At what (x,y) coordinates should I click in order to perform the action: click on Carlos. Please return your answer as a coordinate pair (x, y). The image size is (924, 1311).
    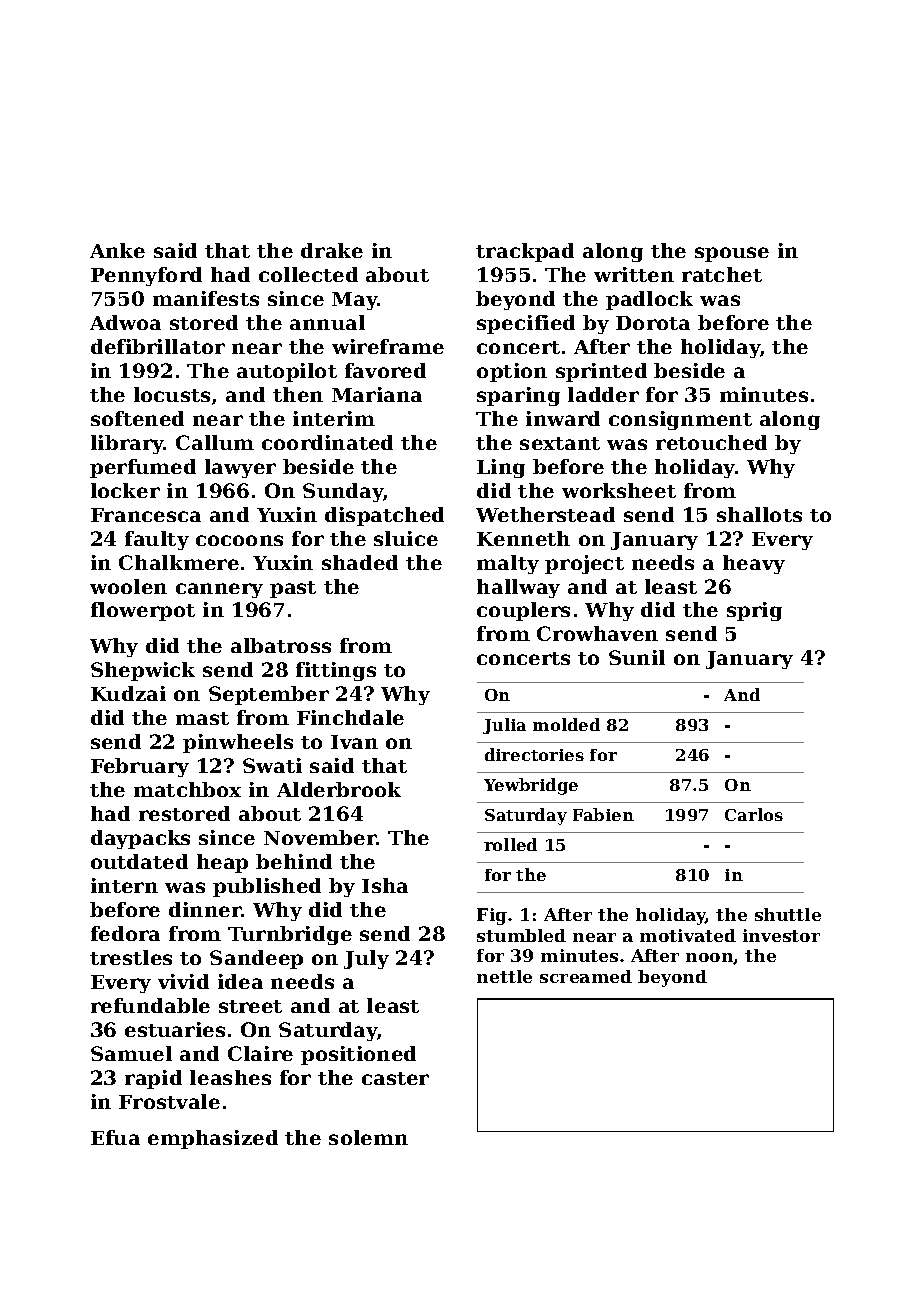
    Looking at the image, I should click on (754, 814).
